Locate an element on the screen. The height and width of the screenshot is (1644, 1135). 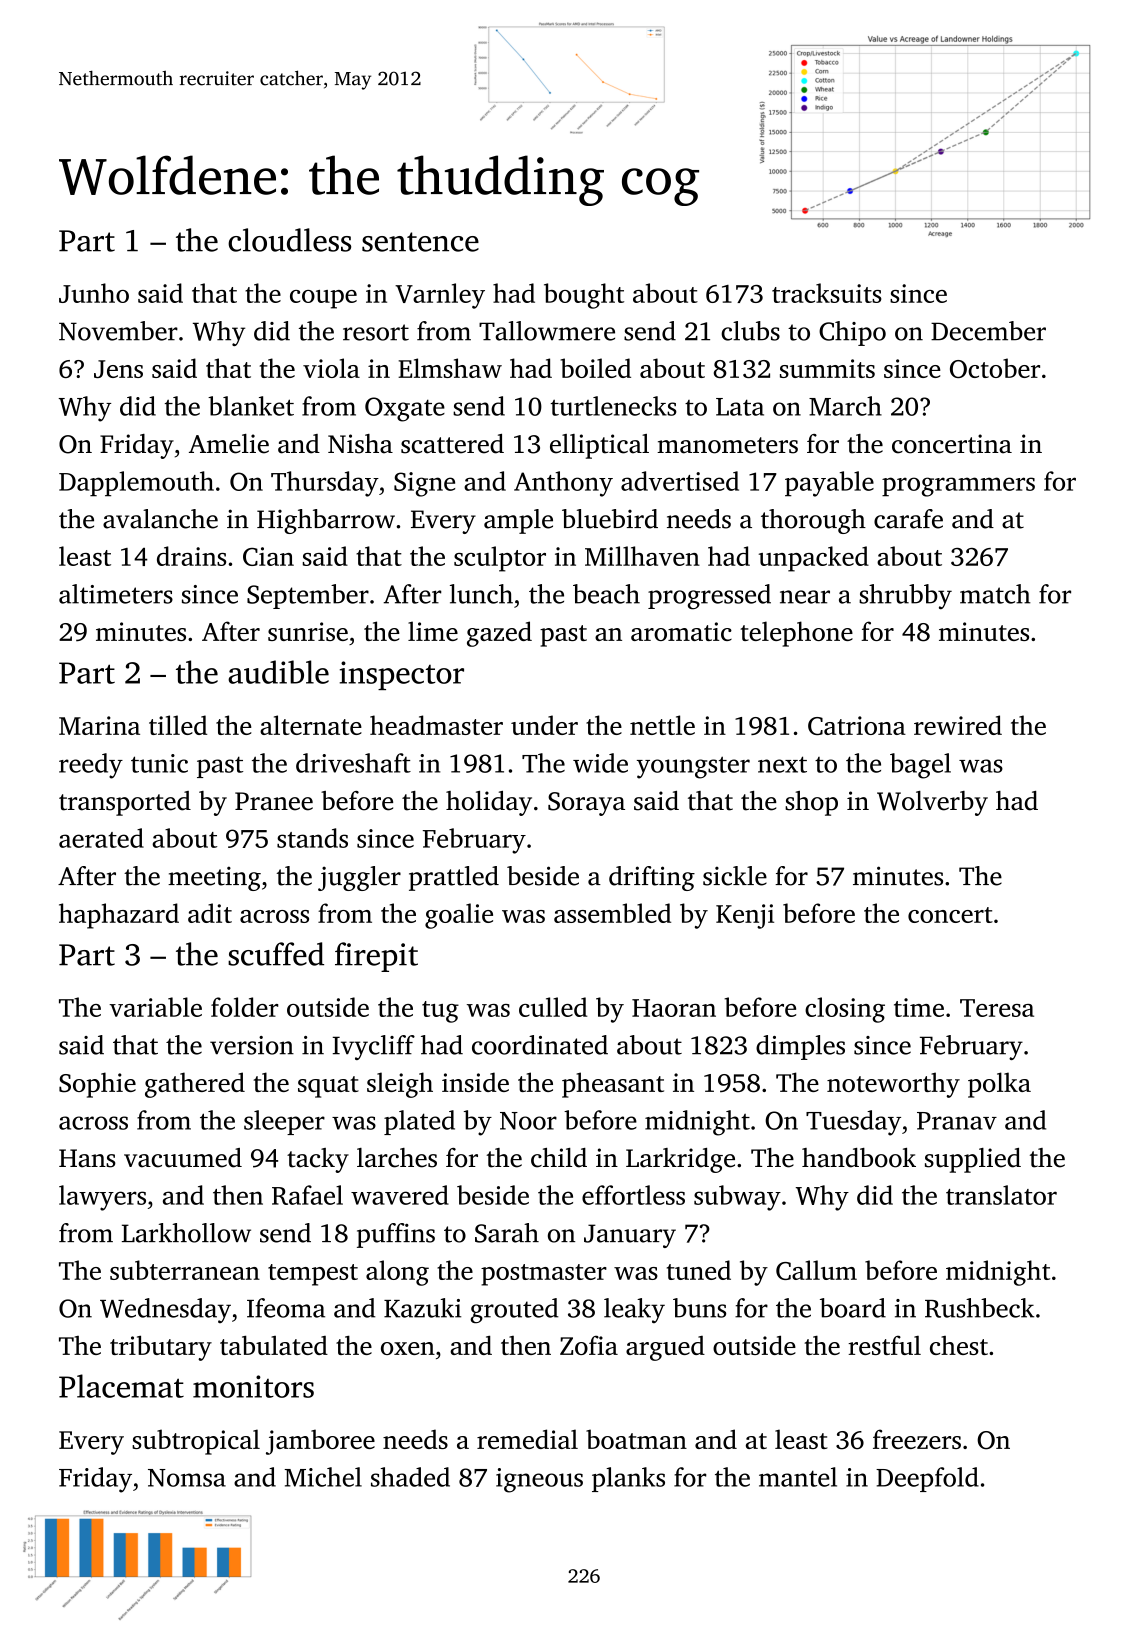
argued is located at coordinates (665, 1348).
